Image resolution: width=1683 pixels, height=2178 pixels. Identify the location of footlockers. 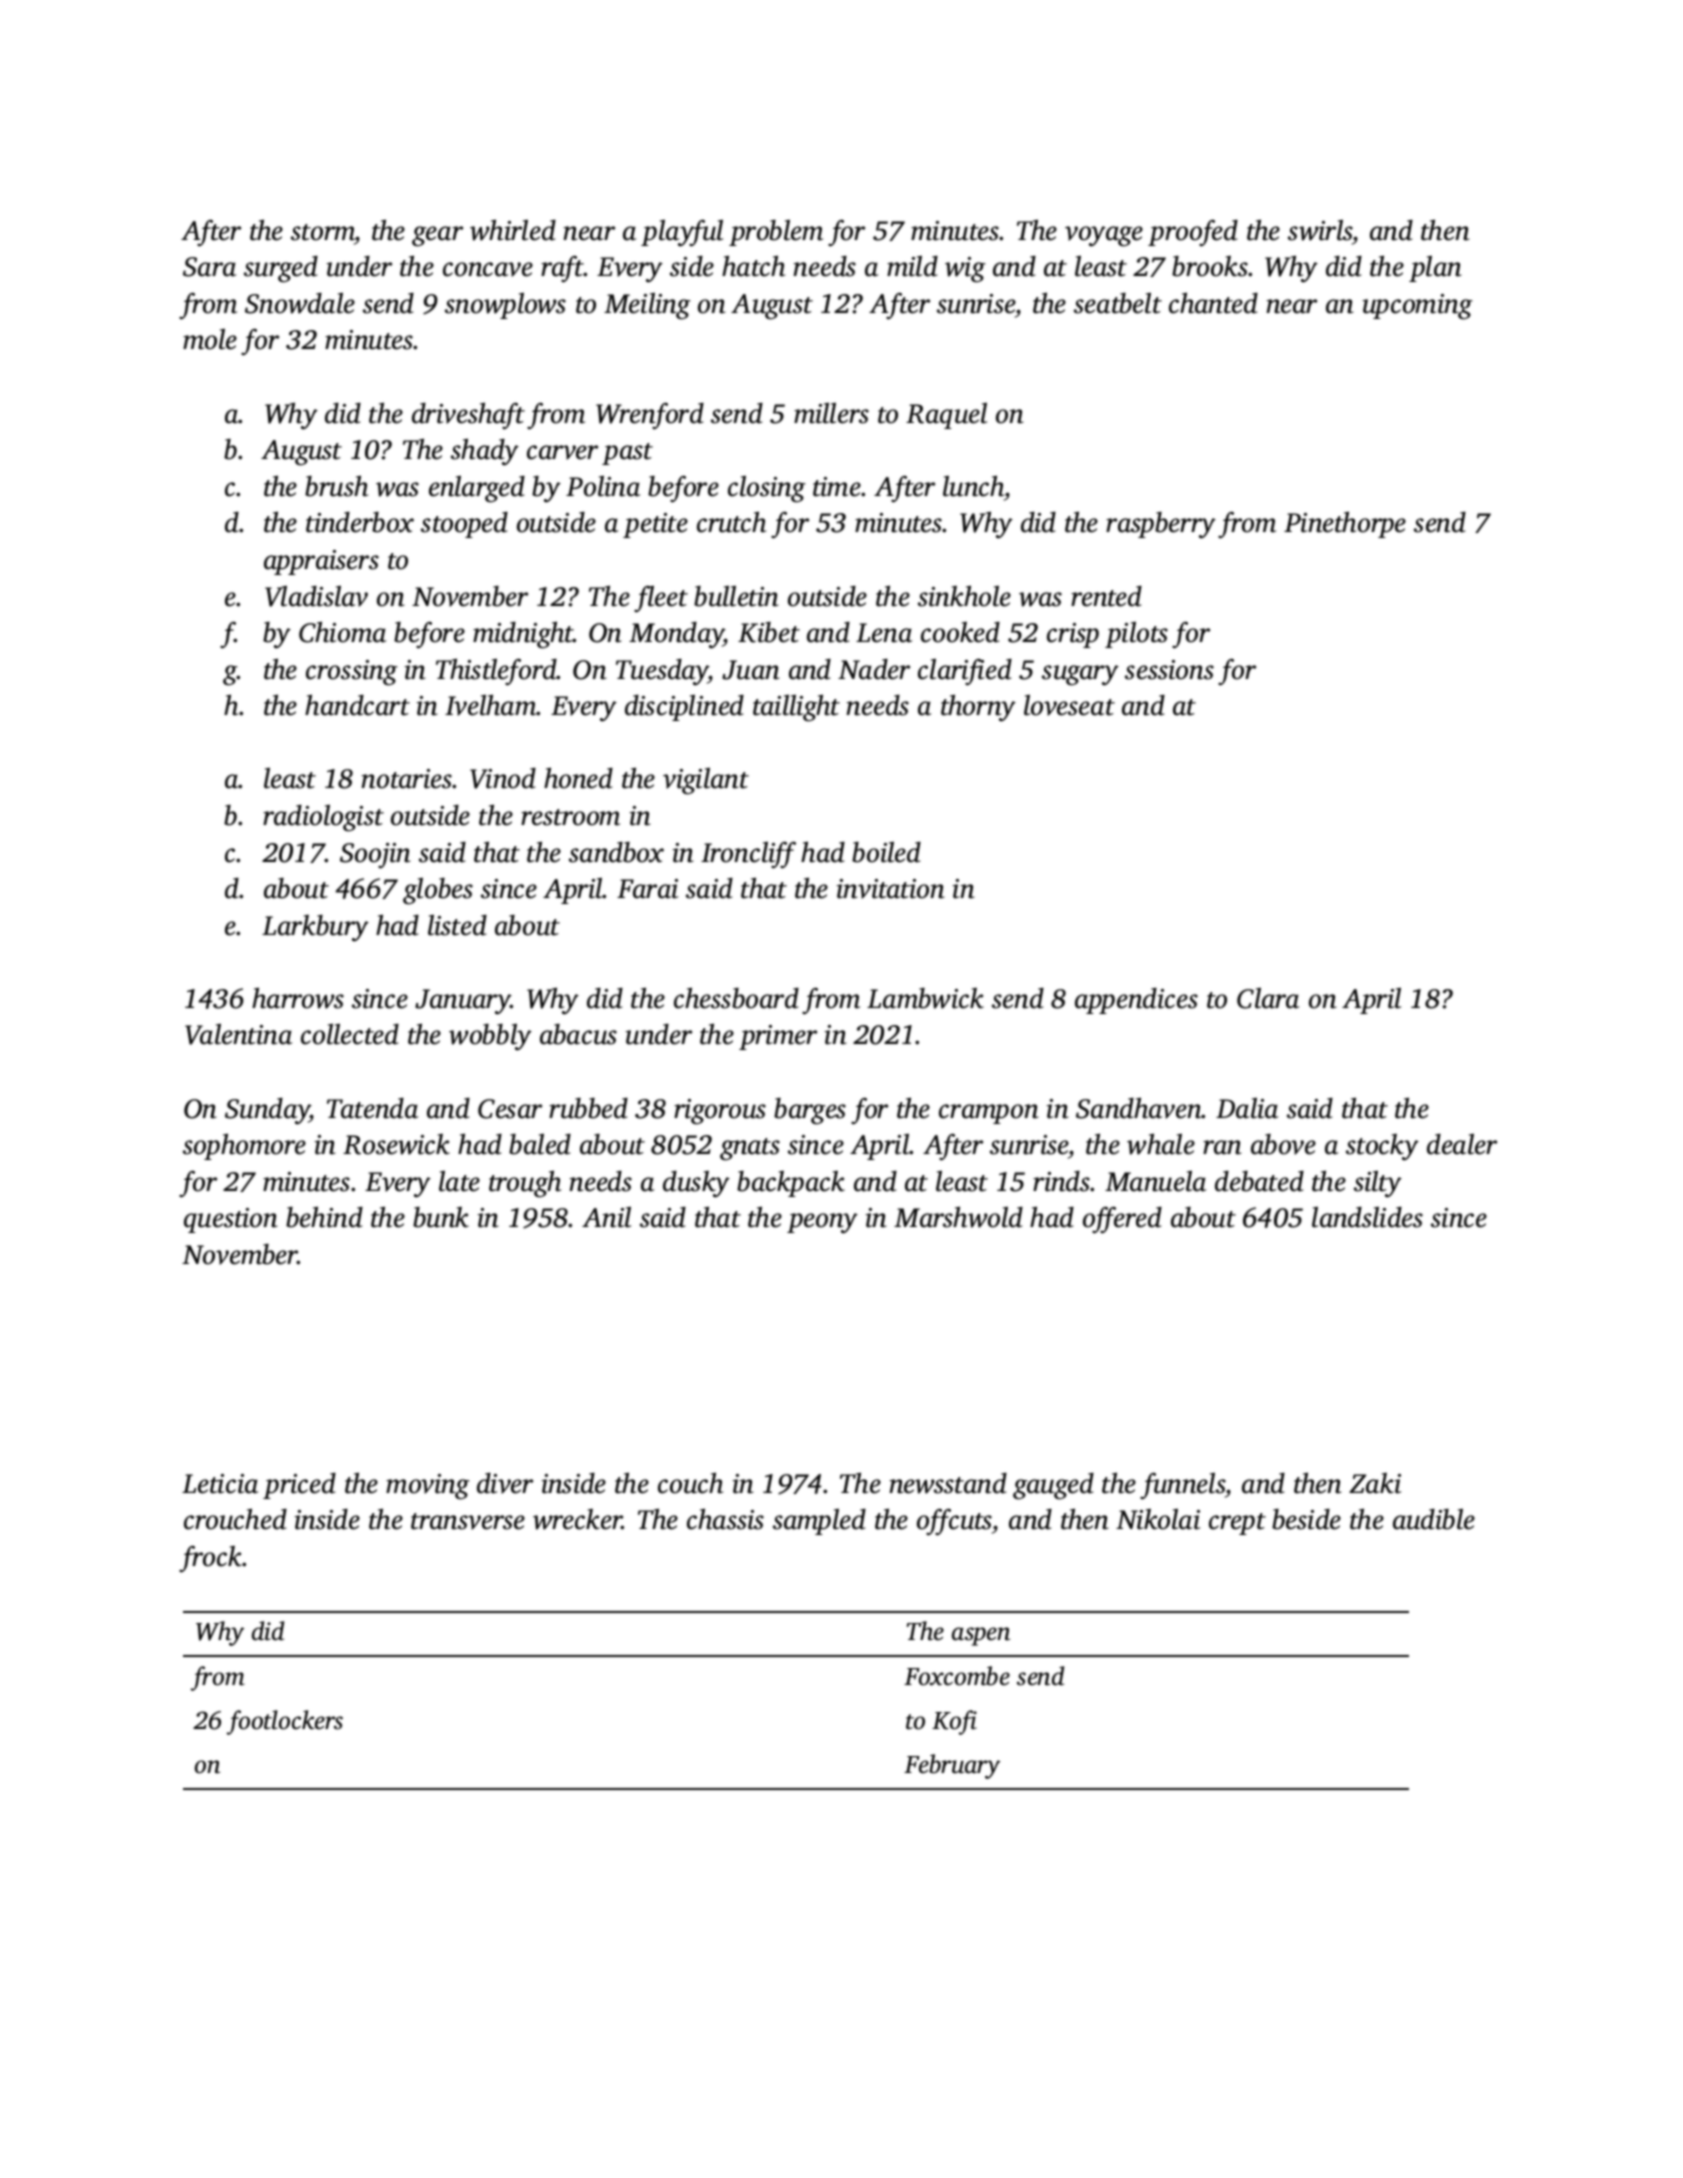
(285, 1722).
